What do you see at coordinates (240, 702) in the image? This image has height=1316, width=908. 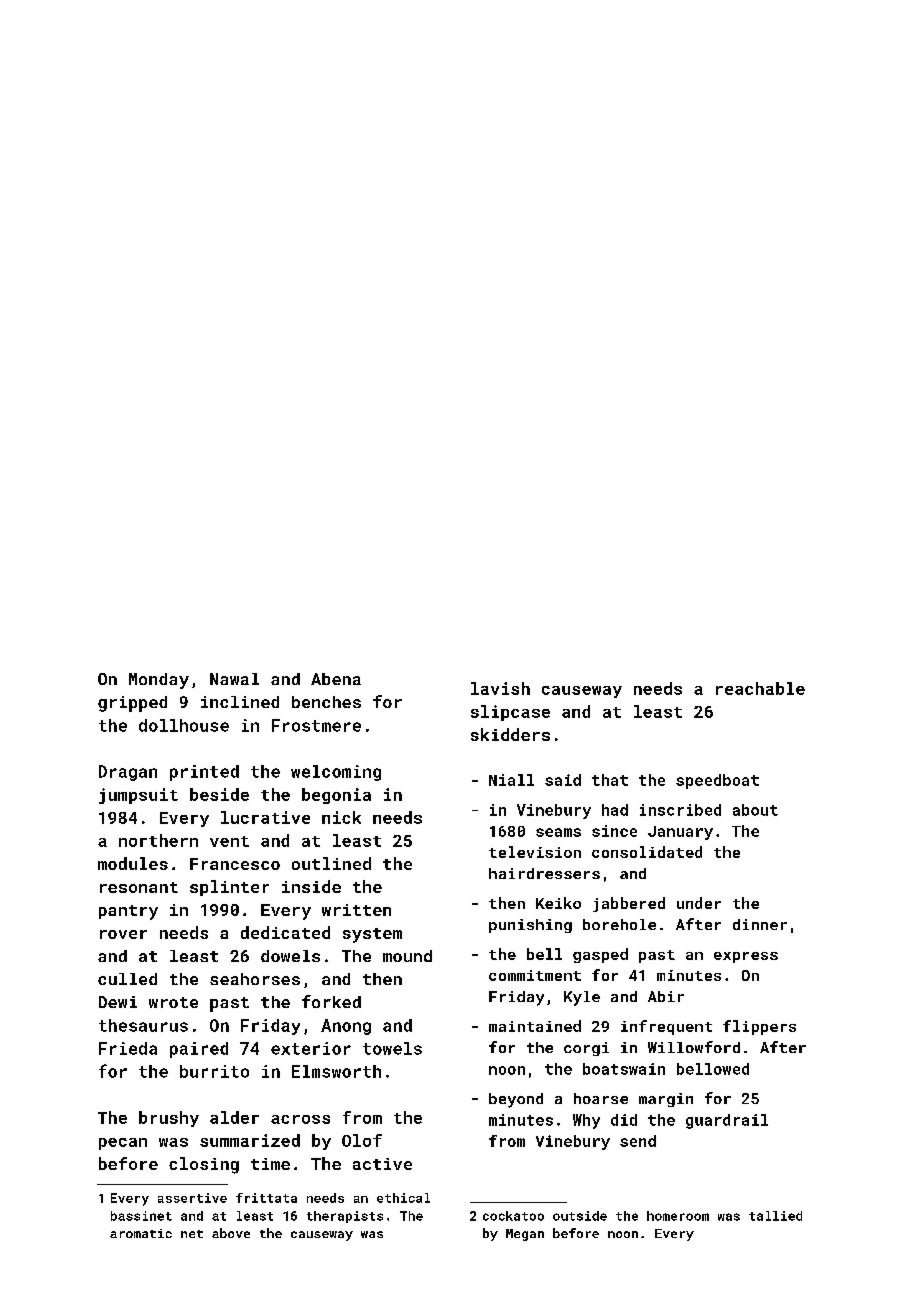 I see `inclined` at bounding box center [240, 702].
